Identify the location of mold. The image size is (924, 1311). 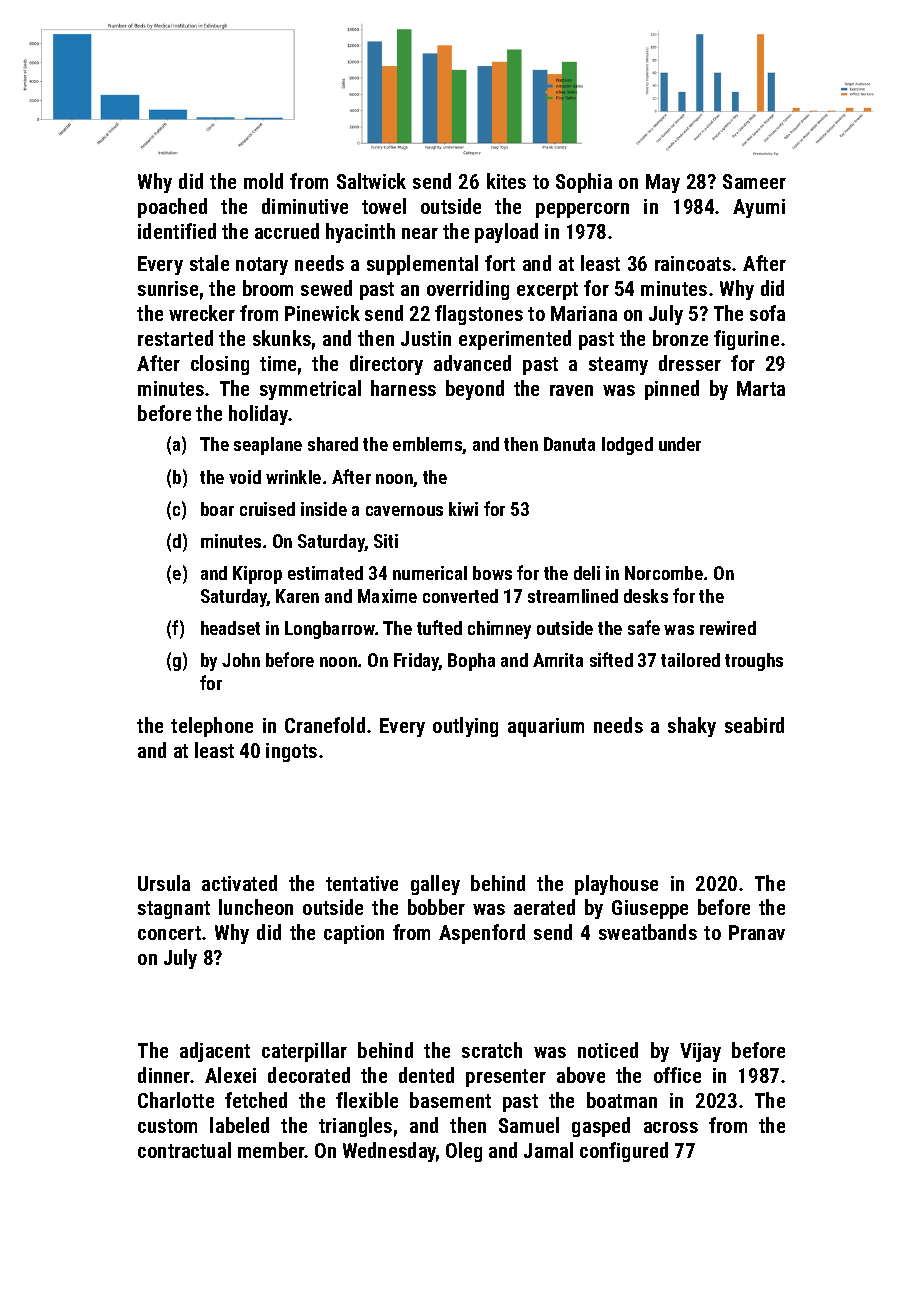
(263, 181).
